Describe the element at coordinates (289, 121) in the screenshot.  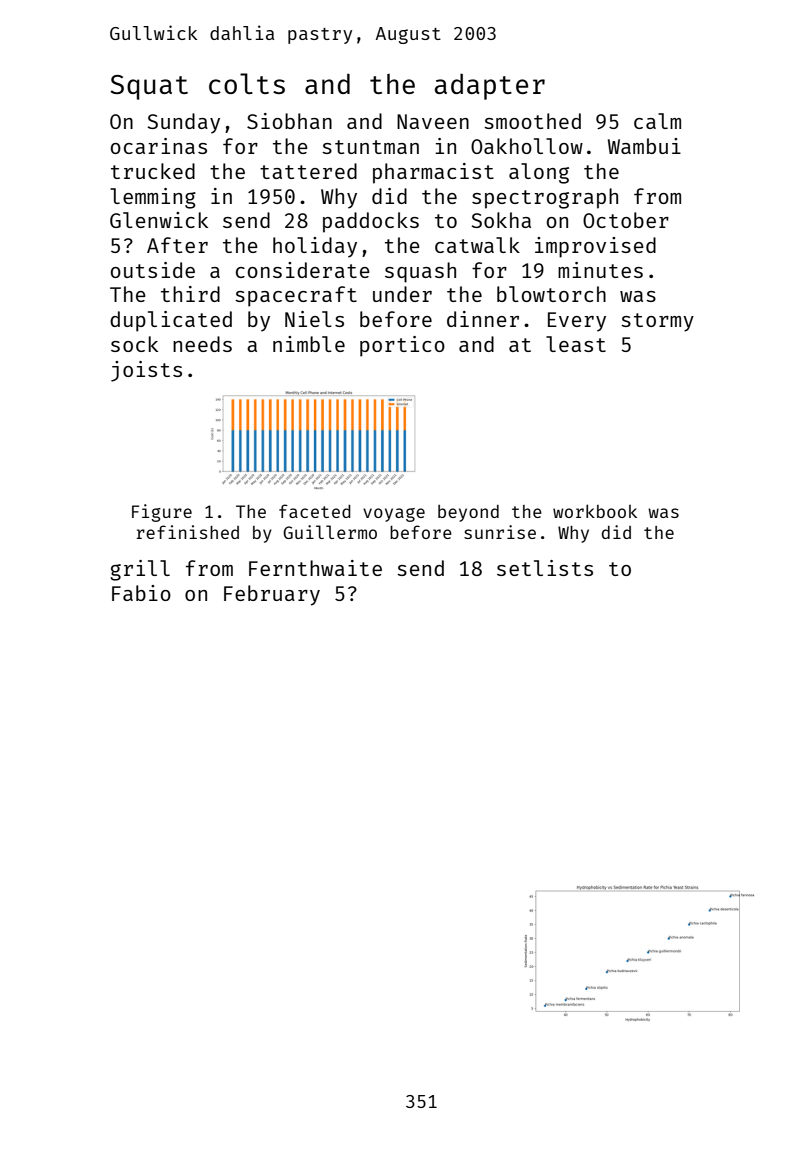
I see `Siobhan` at that location.
